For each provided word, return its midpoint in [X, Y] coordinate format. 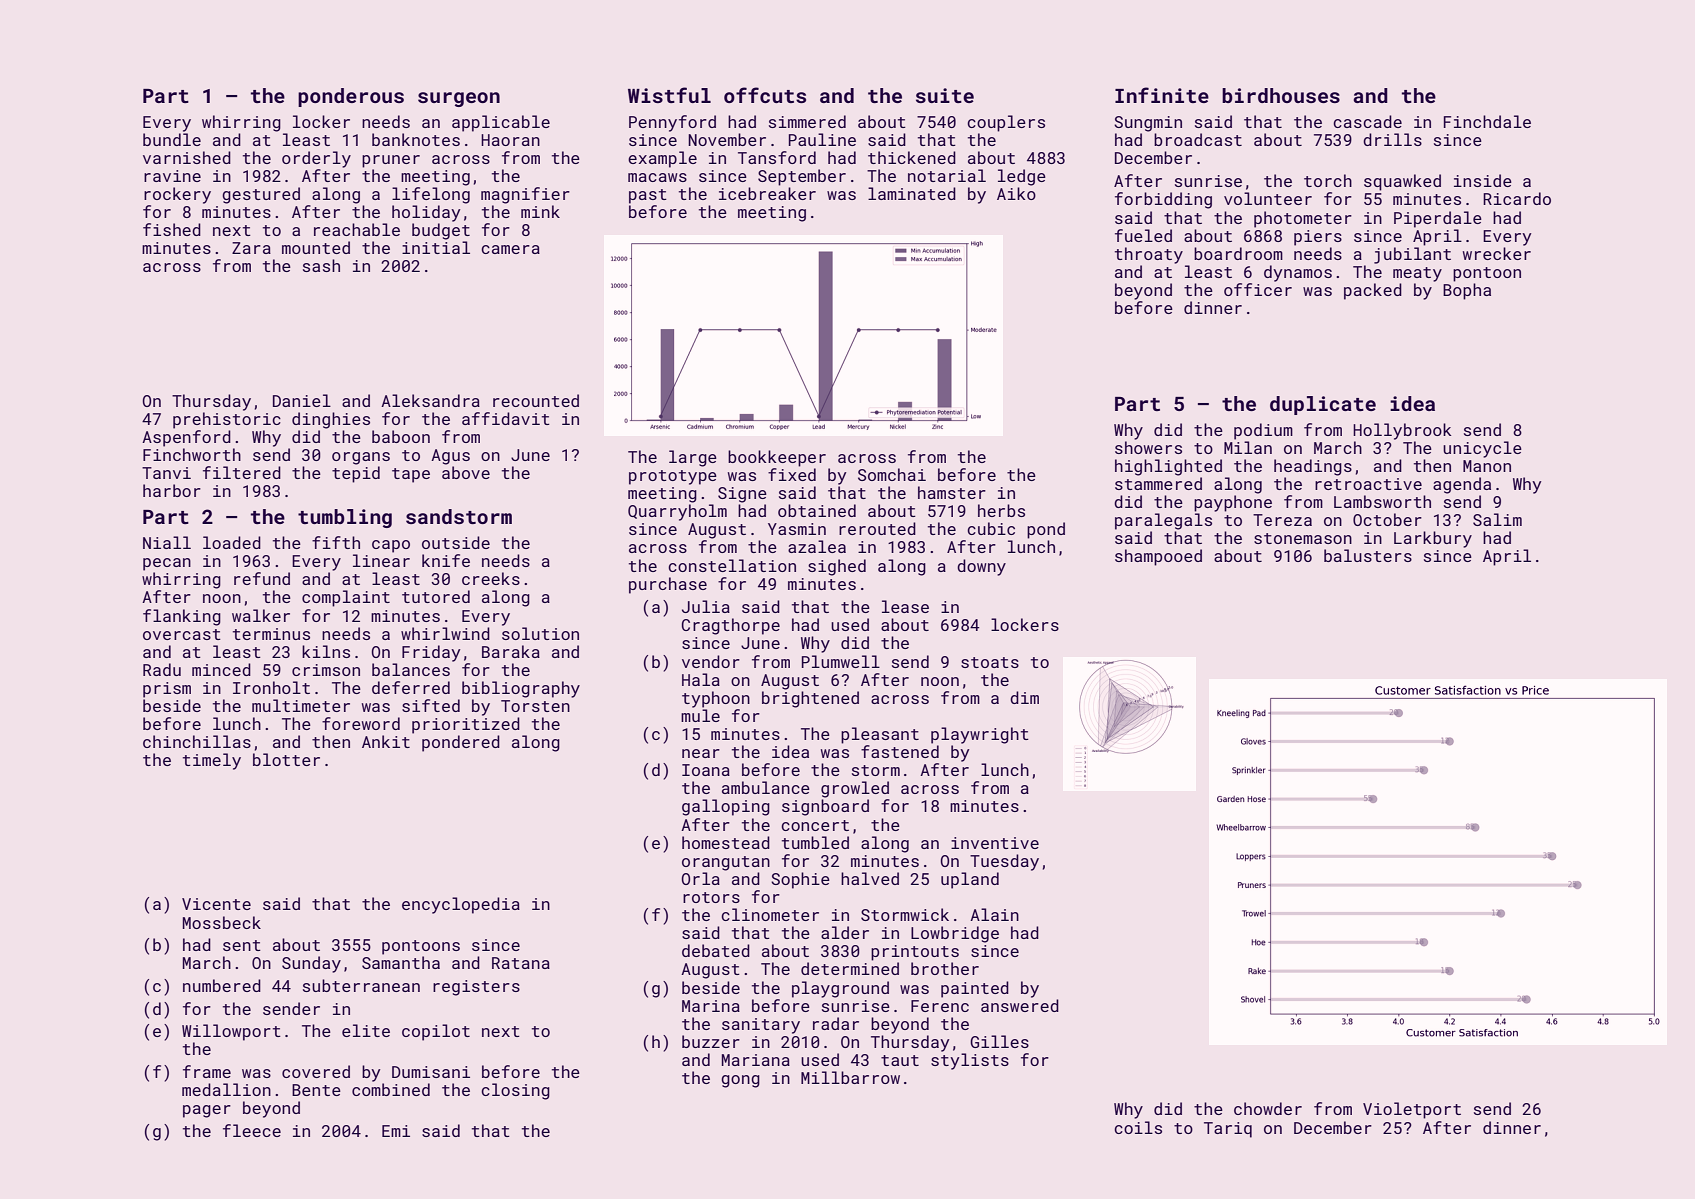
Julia [706, 606]
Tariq [1228, 1130]
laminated [912, 193]
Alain [994, 914]
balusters [1368, 555]
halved [870, 878]
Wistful [669, 95]
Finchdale [1487, 121]
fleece [252, 1130]
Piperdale [1438, 219]
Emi [396, 1131]
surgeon [459, 99]
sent [242, 945]
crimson [326, 670]
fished [172, 229]
